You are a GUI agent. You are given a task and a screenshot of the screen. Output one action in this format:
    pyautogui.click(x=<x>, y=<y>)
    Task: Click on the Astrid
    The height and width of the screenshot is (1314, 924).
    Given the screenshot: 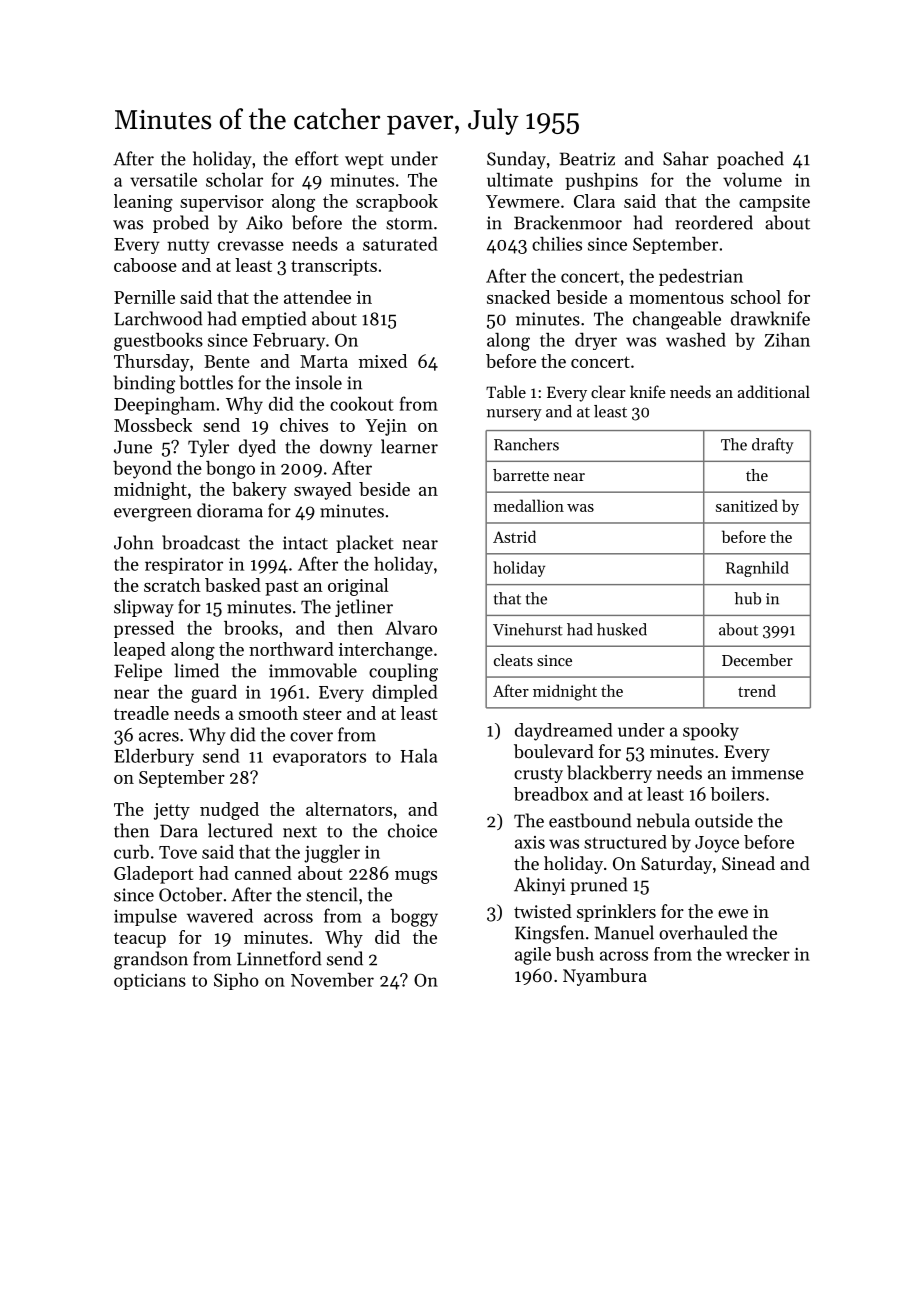 What is the action you would take?
    pyautogui.click(x=514, y=536)
